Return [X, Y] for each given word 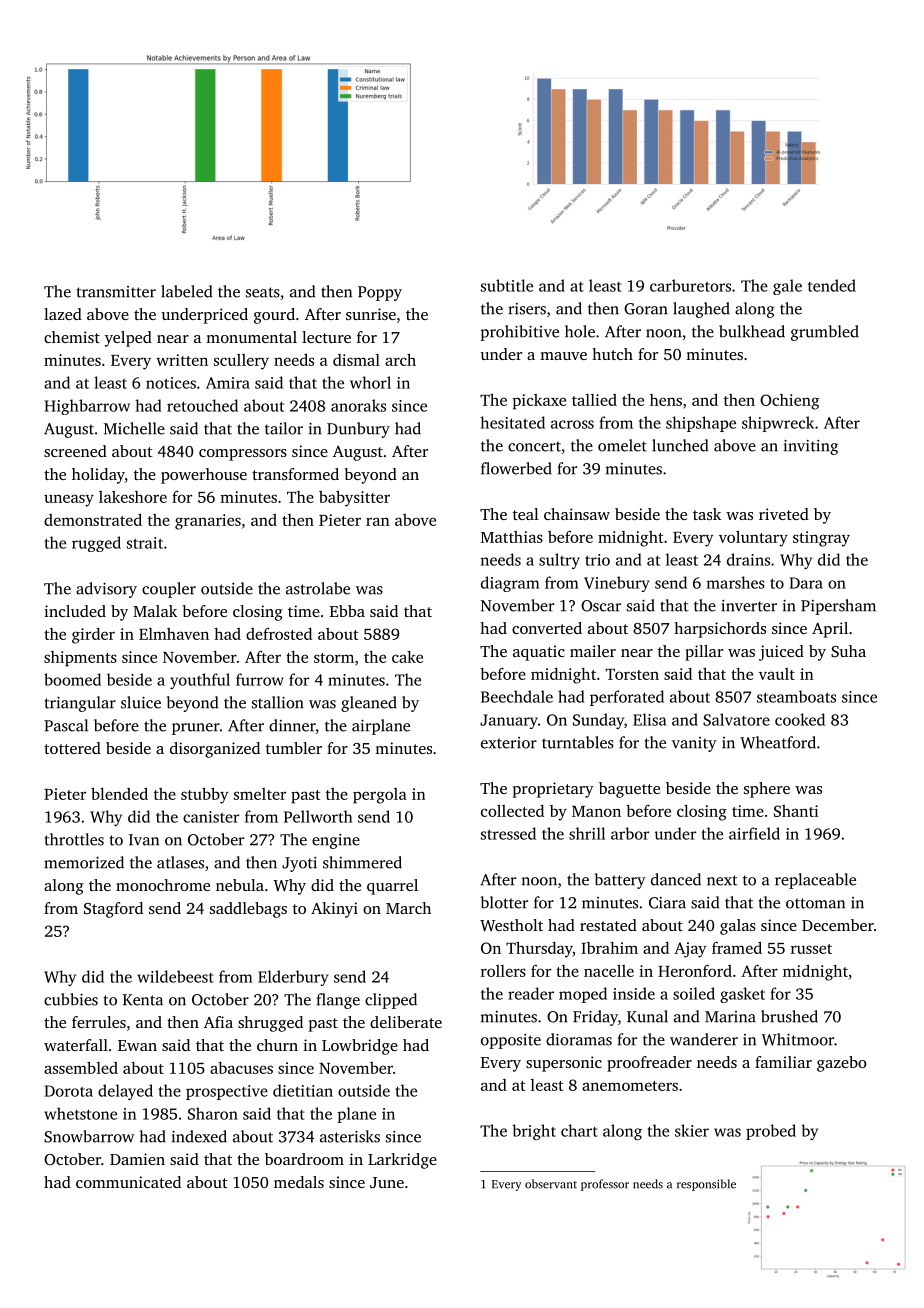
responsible [706, 1185]
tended [832, 285]
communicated [128, 1182]
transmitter [116, 292]
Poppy [380, 293]
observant [551, 1184]
